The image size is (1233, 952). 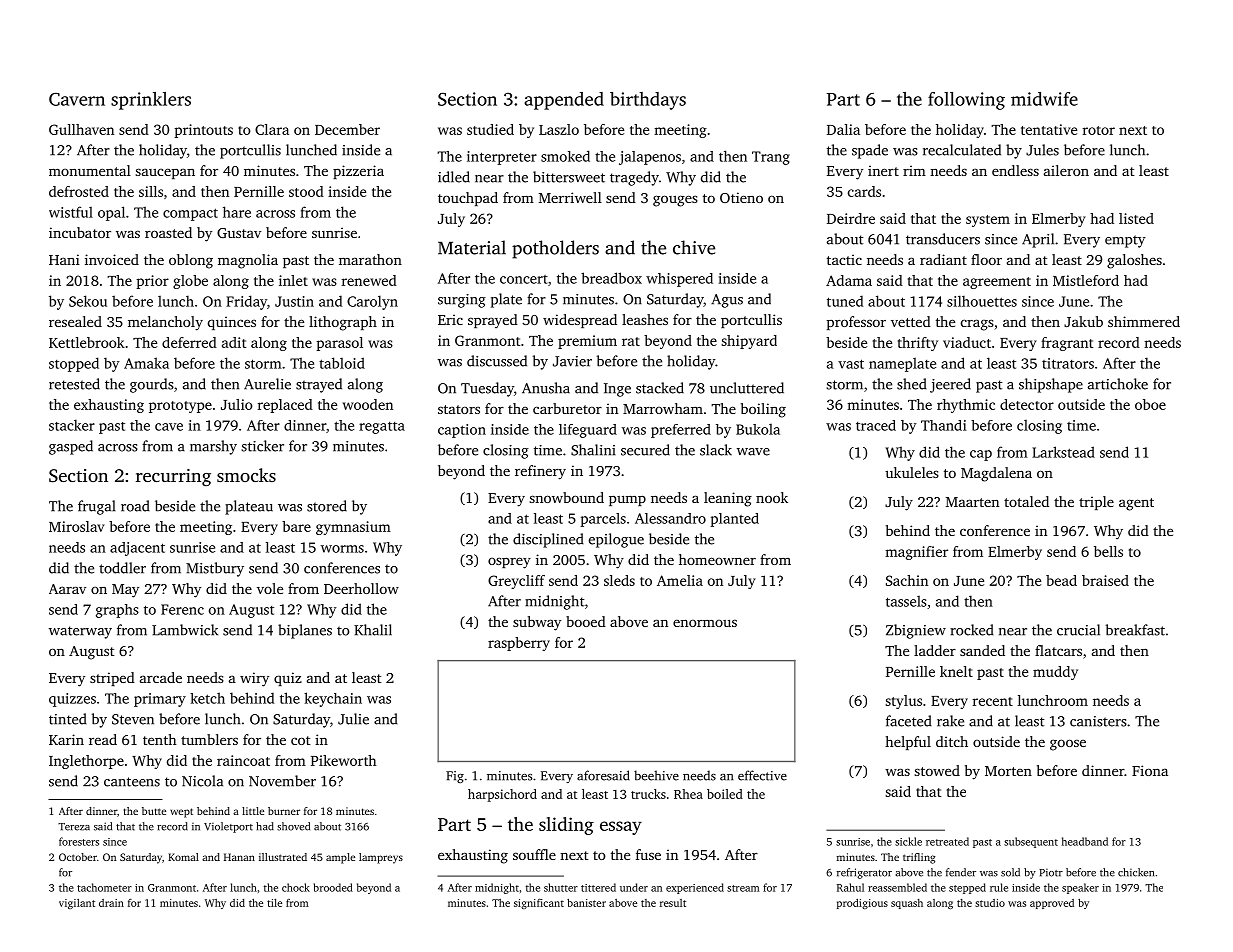 What do you see at coordinates (675, 201) in the screenshot?
I see `gouges` at bounding box center [675, 201].
